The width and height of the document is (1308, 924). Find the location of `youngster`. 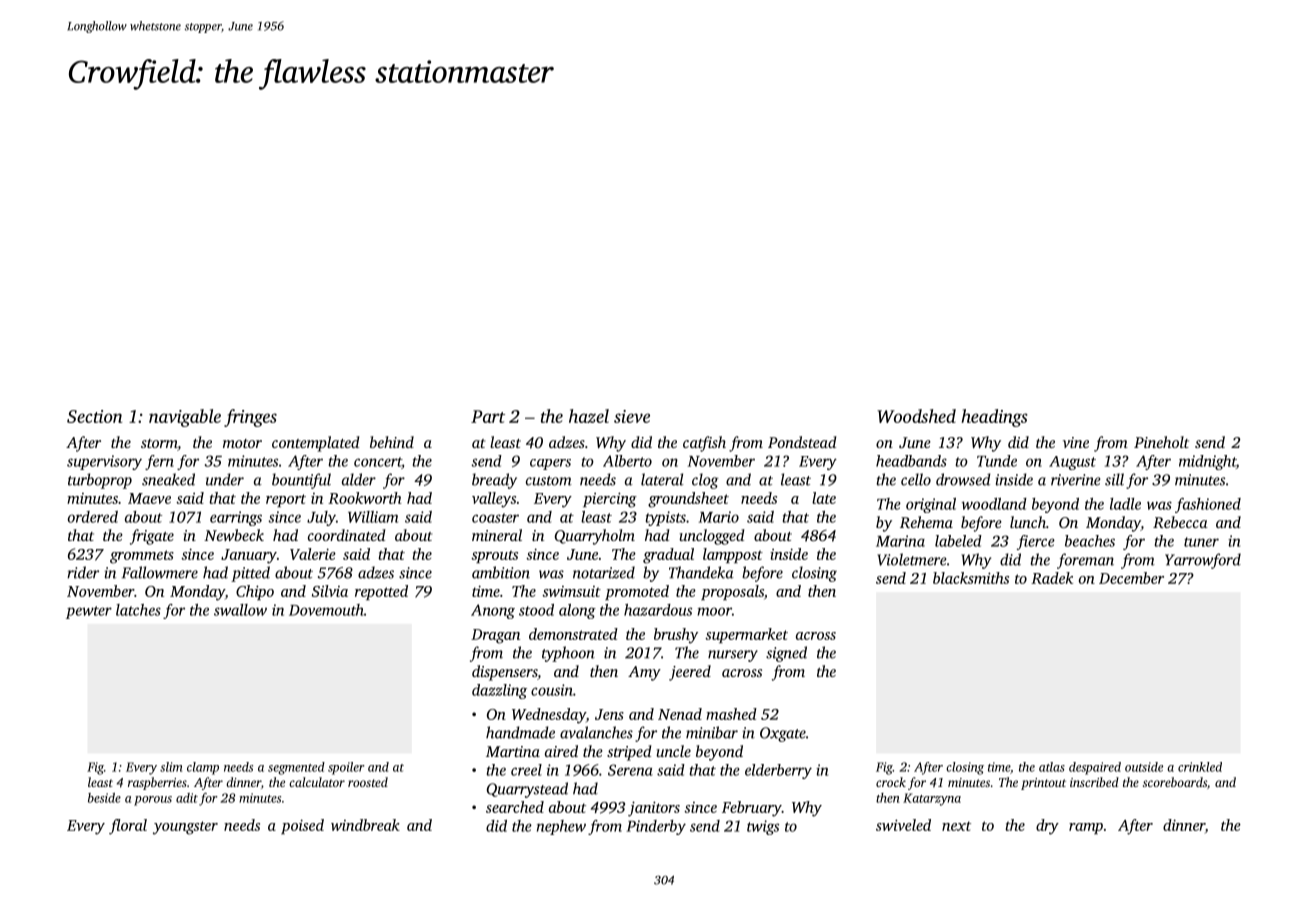

youngster is located at coordinates (185, 828).
